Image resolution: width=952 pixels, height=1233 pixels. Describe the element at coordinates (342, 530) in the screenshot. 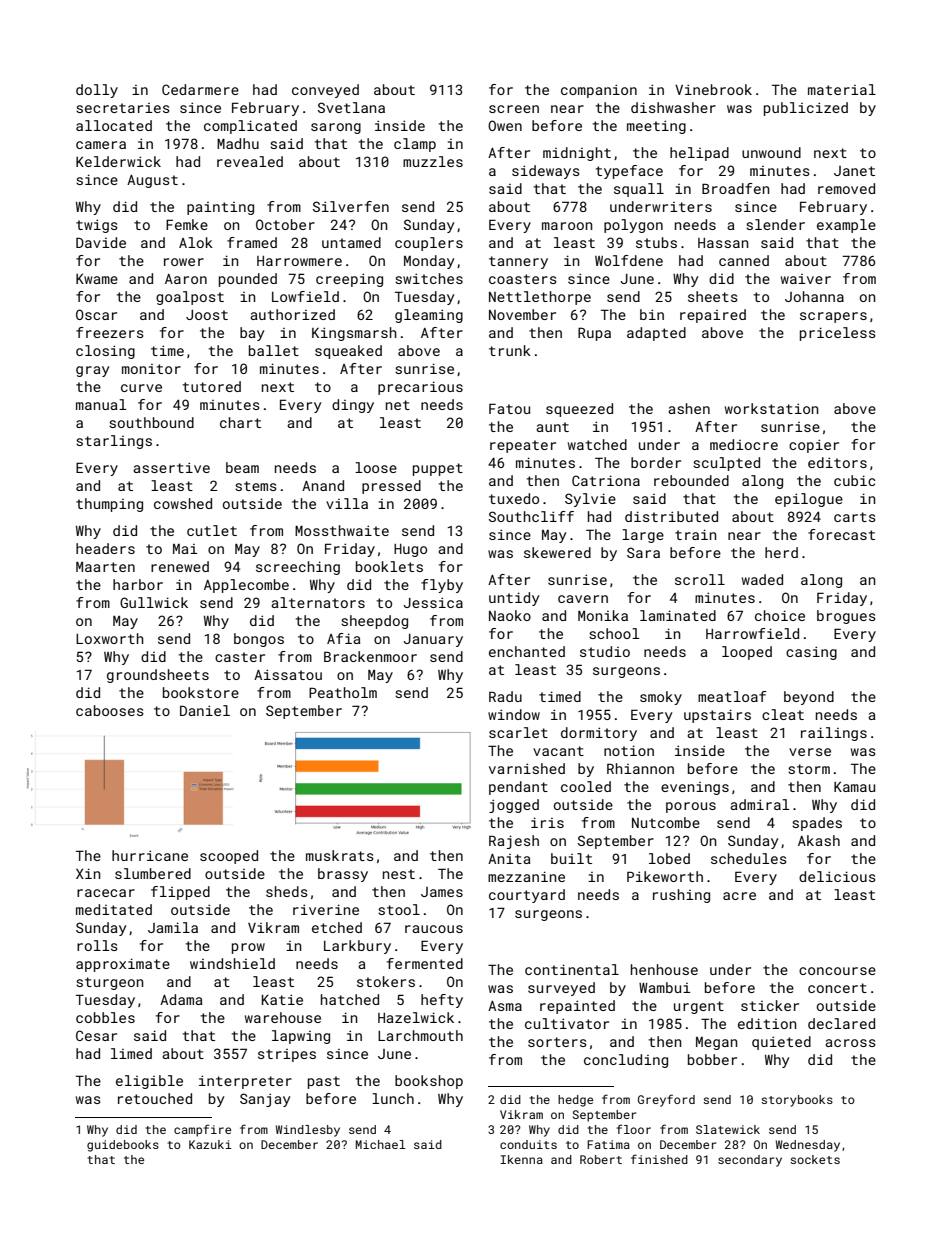

I see `Mossthwaite` at that location.
